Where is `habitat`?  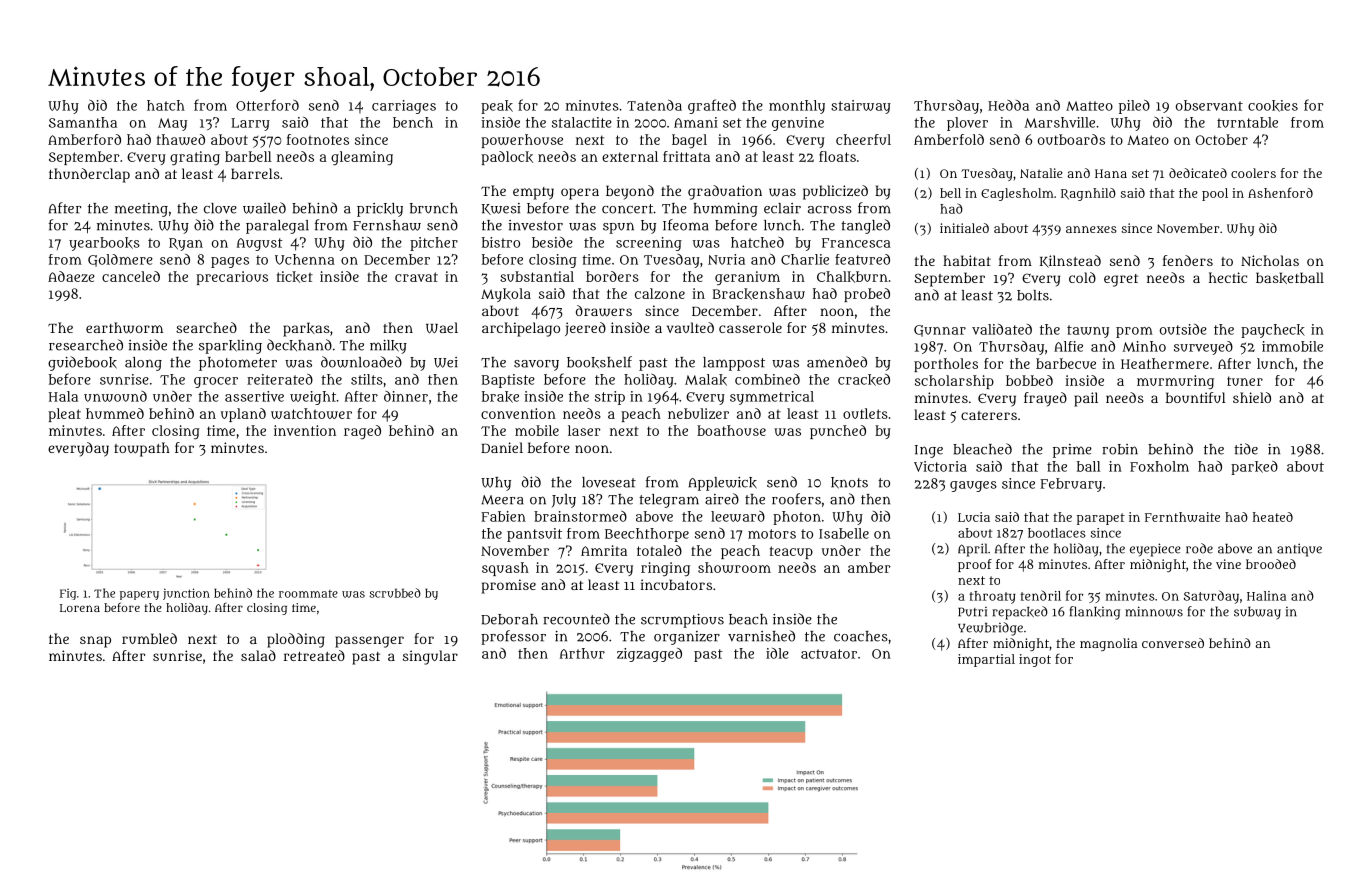 habitat is located at coordinates (967, 260).
